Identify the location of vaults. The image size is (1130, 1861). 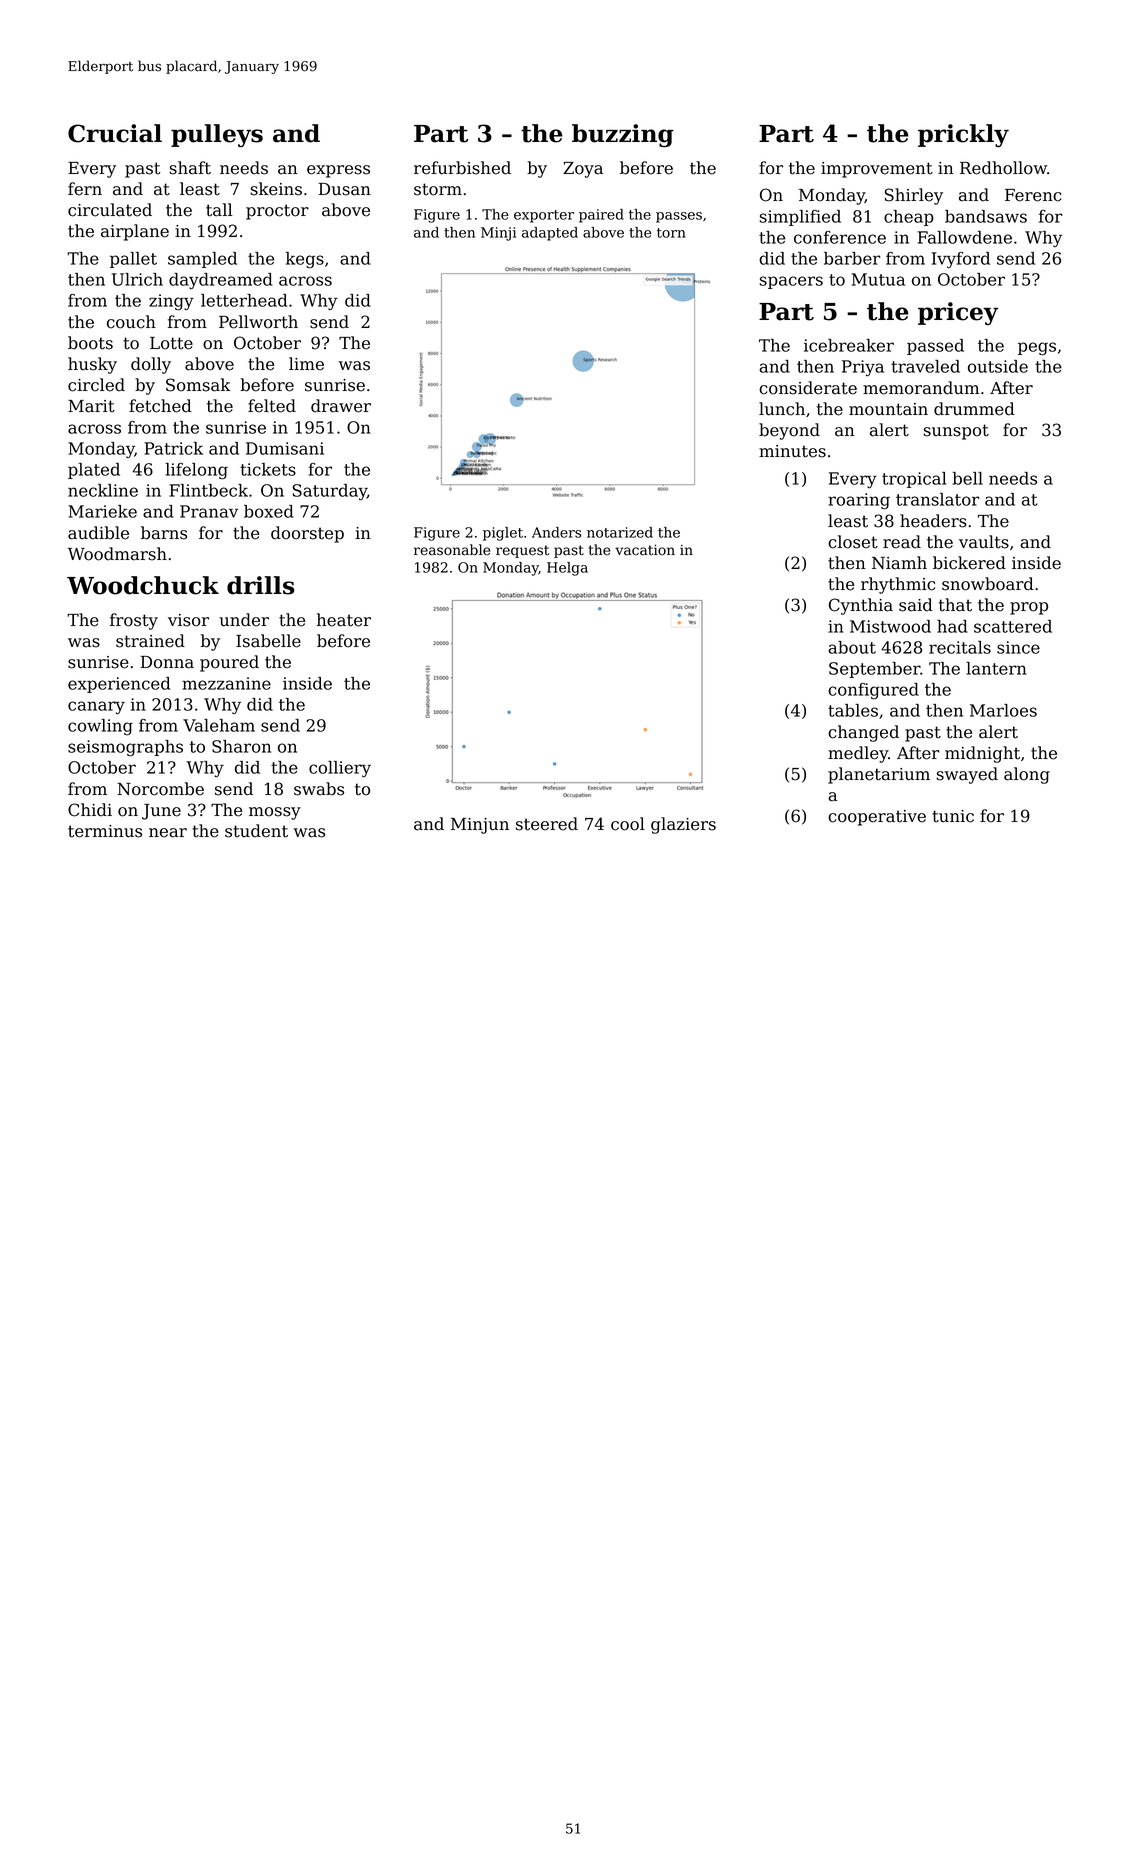
(984, 542).
